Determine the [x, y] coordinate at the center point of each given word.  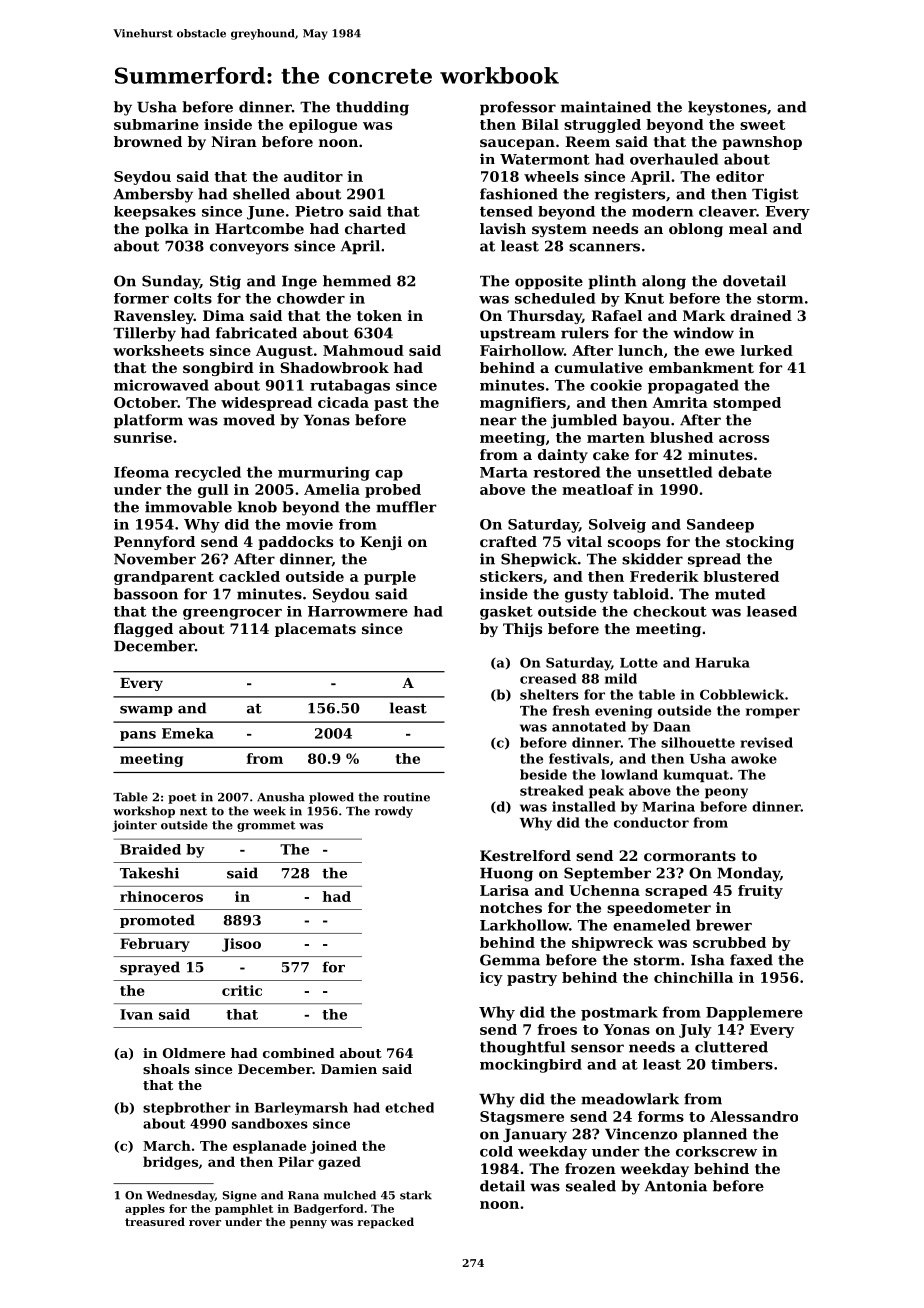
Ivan [136, 1014]
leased [772, 611]
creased [548, 678]
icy [491, 979]
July [695, 1031]
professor [518, 108]
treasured [155, 1221]
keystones [727, 108]
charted [375, 228]
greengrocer [232, 614]
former [141, 298]
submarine [156, 124]
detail [502, 1186]
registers [630, 195]
